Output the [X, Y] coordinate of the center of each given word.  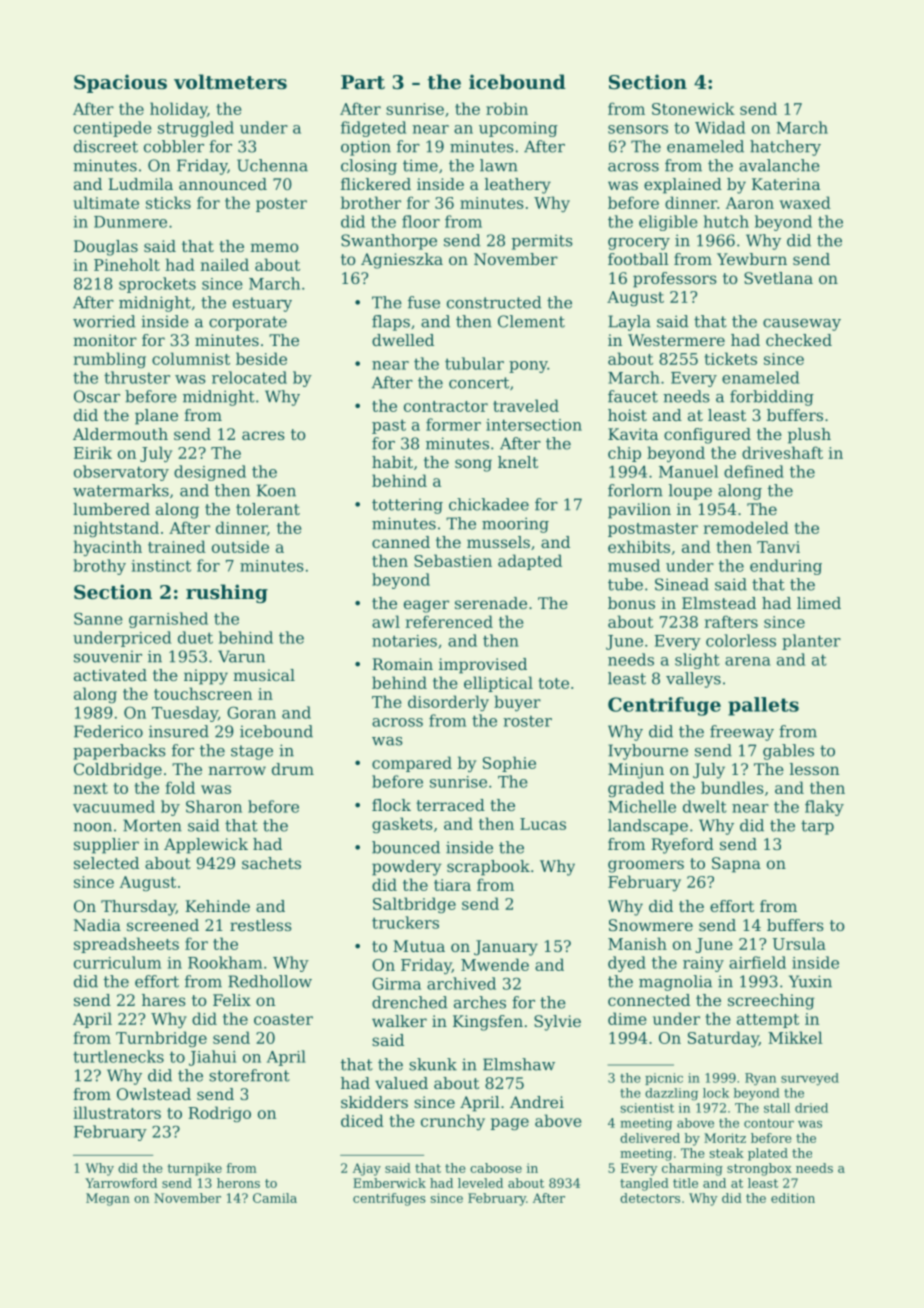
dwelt [705, 806]
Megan [108, 1199]
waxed [805, 202]
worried [104, 321]
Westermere [676, 340]
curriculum [117, 962]
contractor [446, 406]
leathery [518, 186]
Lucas [543, 824]
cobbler [174, 146]
